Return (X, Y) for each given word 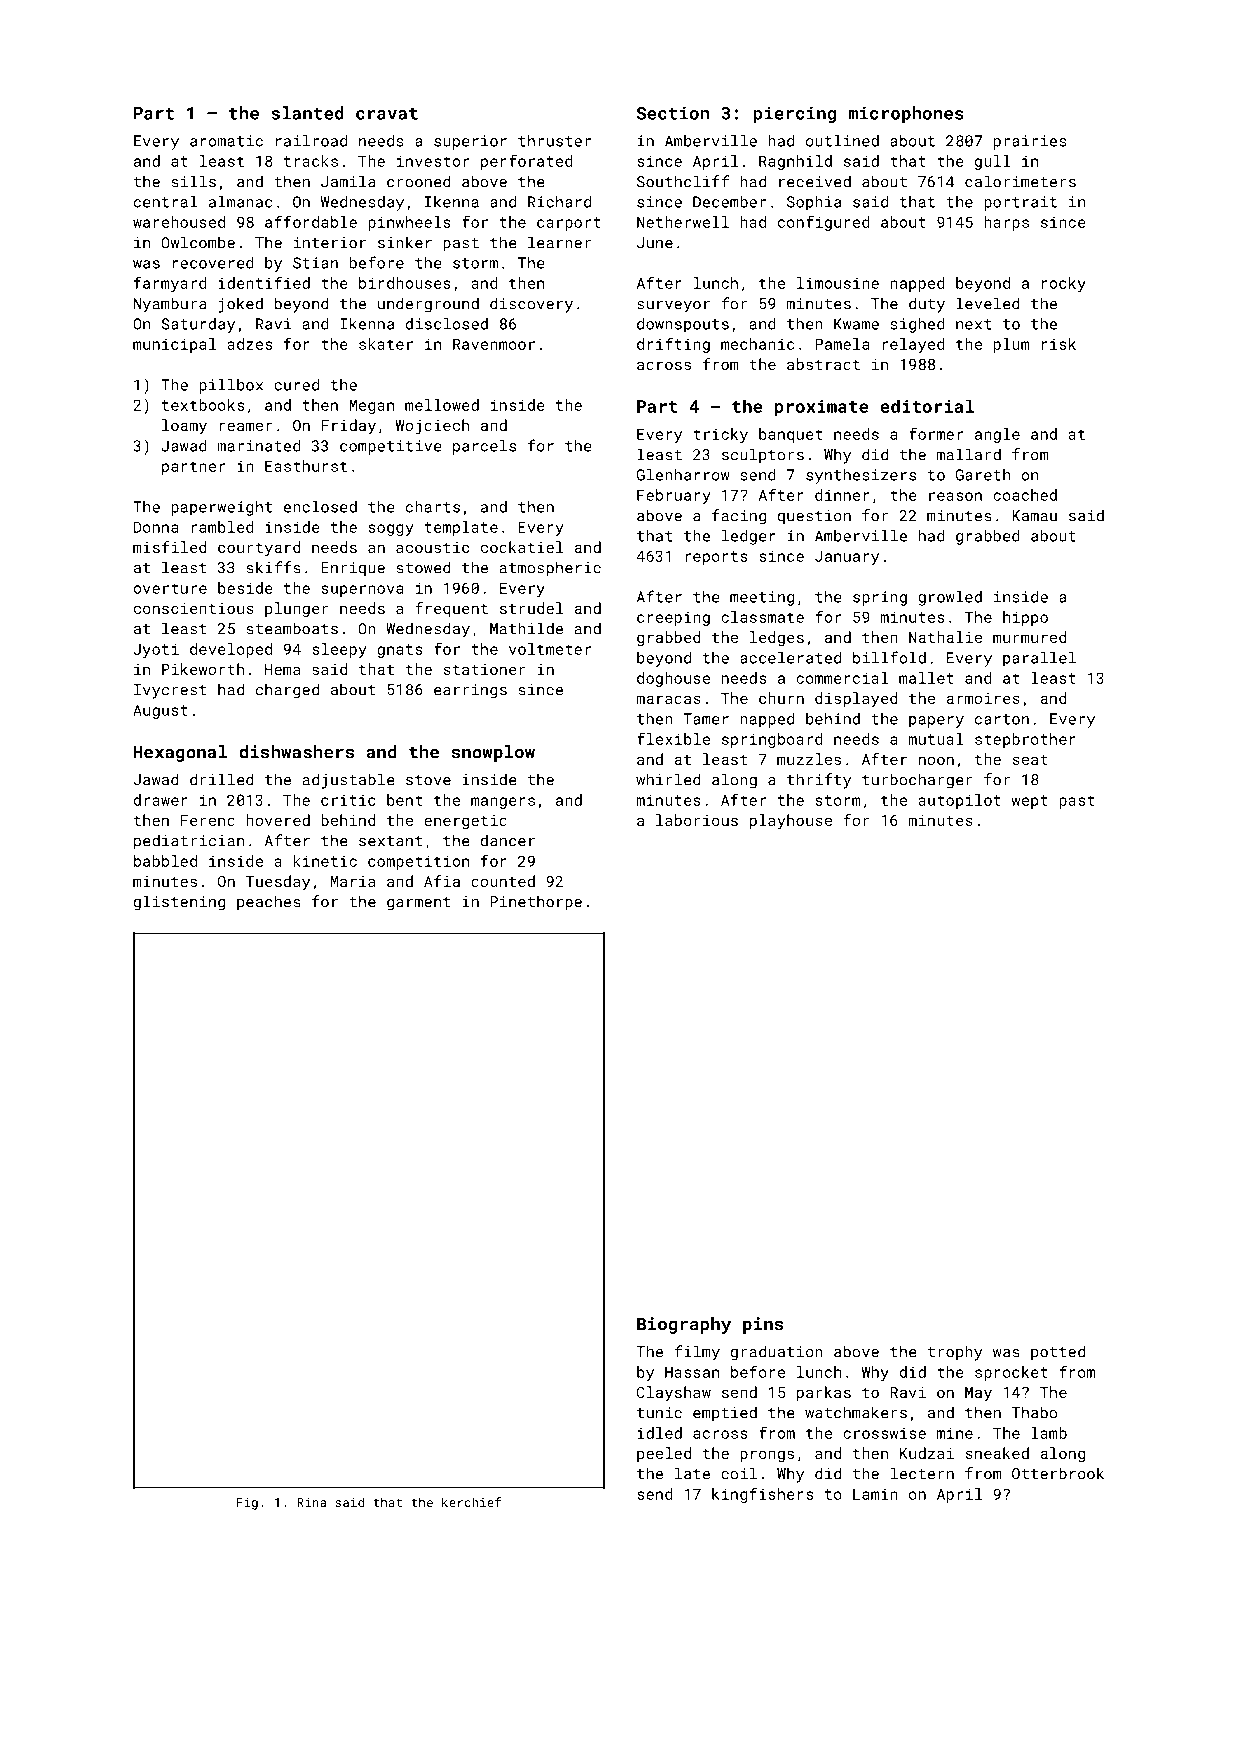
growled (950, 598)
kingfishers (762, 1495)
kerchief (471, 1502)
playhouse (791, 822)
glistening (179, 903)
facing (739, 517)
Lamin (875, 1494)
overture (170, 588)
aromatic (226, 141)
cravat (387, 114)
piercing (795, 114)
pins (763, 1325)
